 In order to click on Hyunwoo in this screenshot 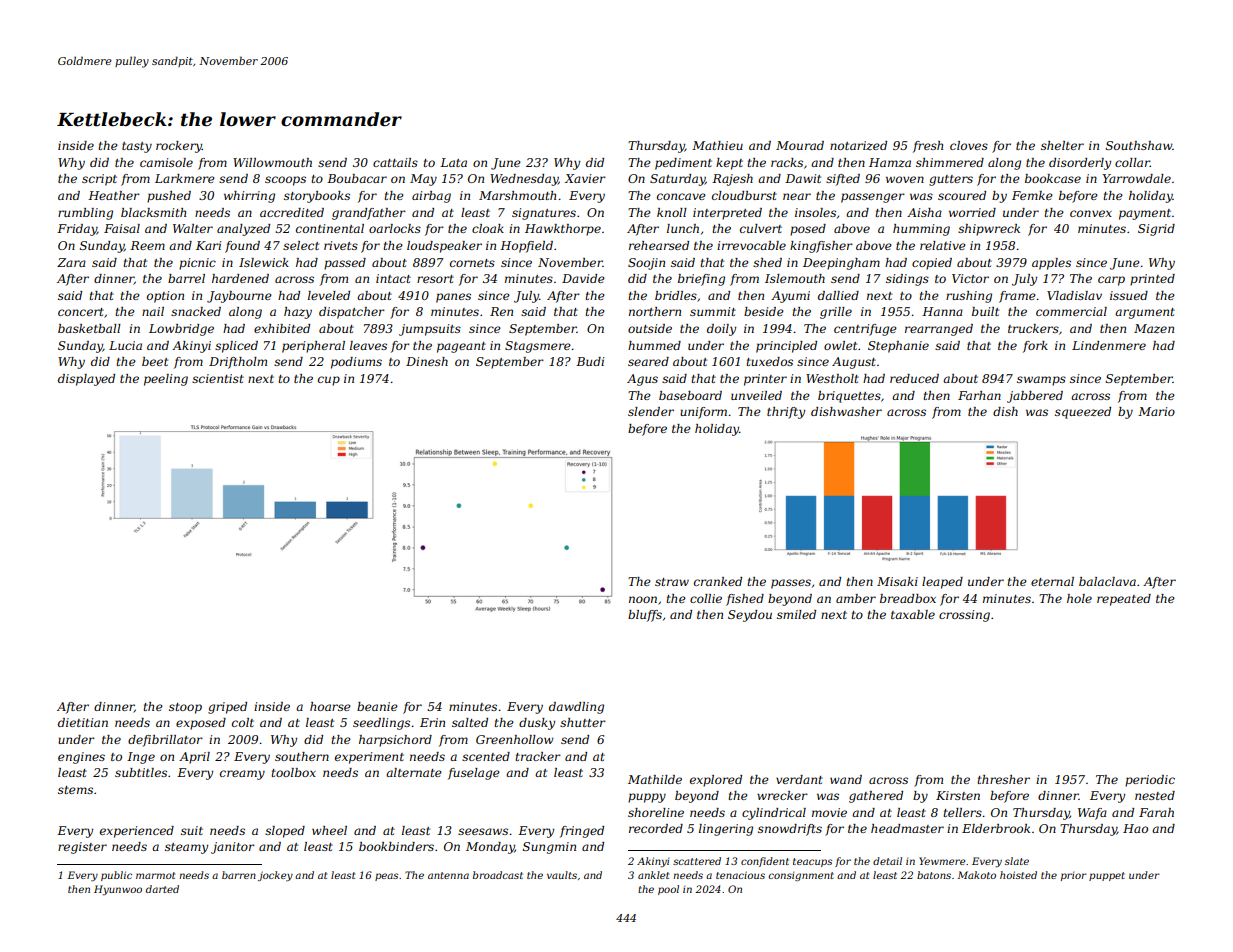, I will do `click(118, 890)`.
